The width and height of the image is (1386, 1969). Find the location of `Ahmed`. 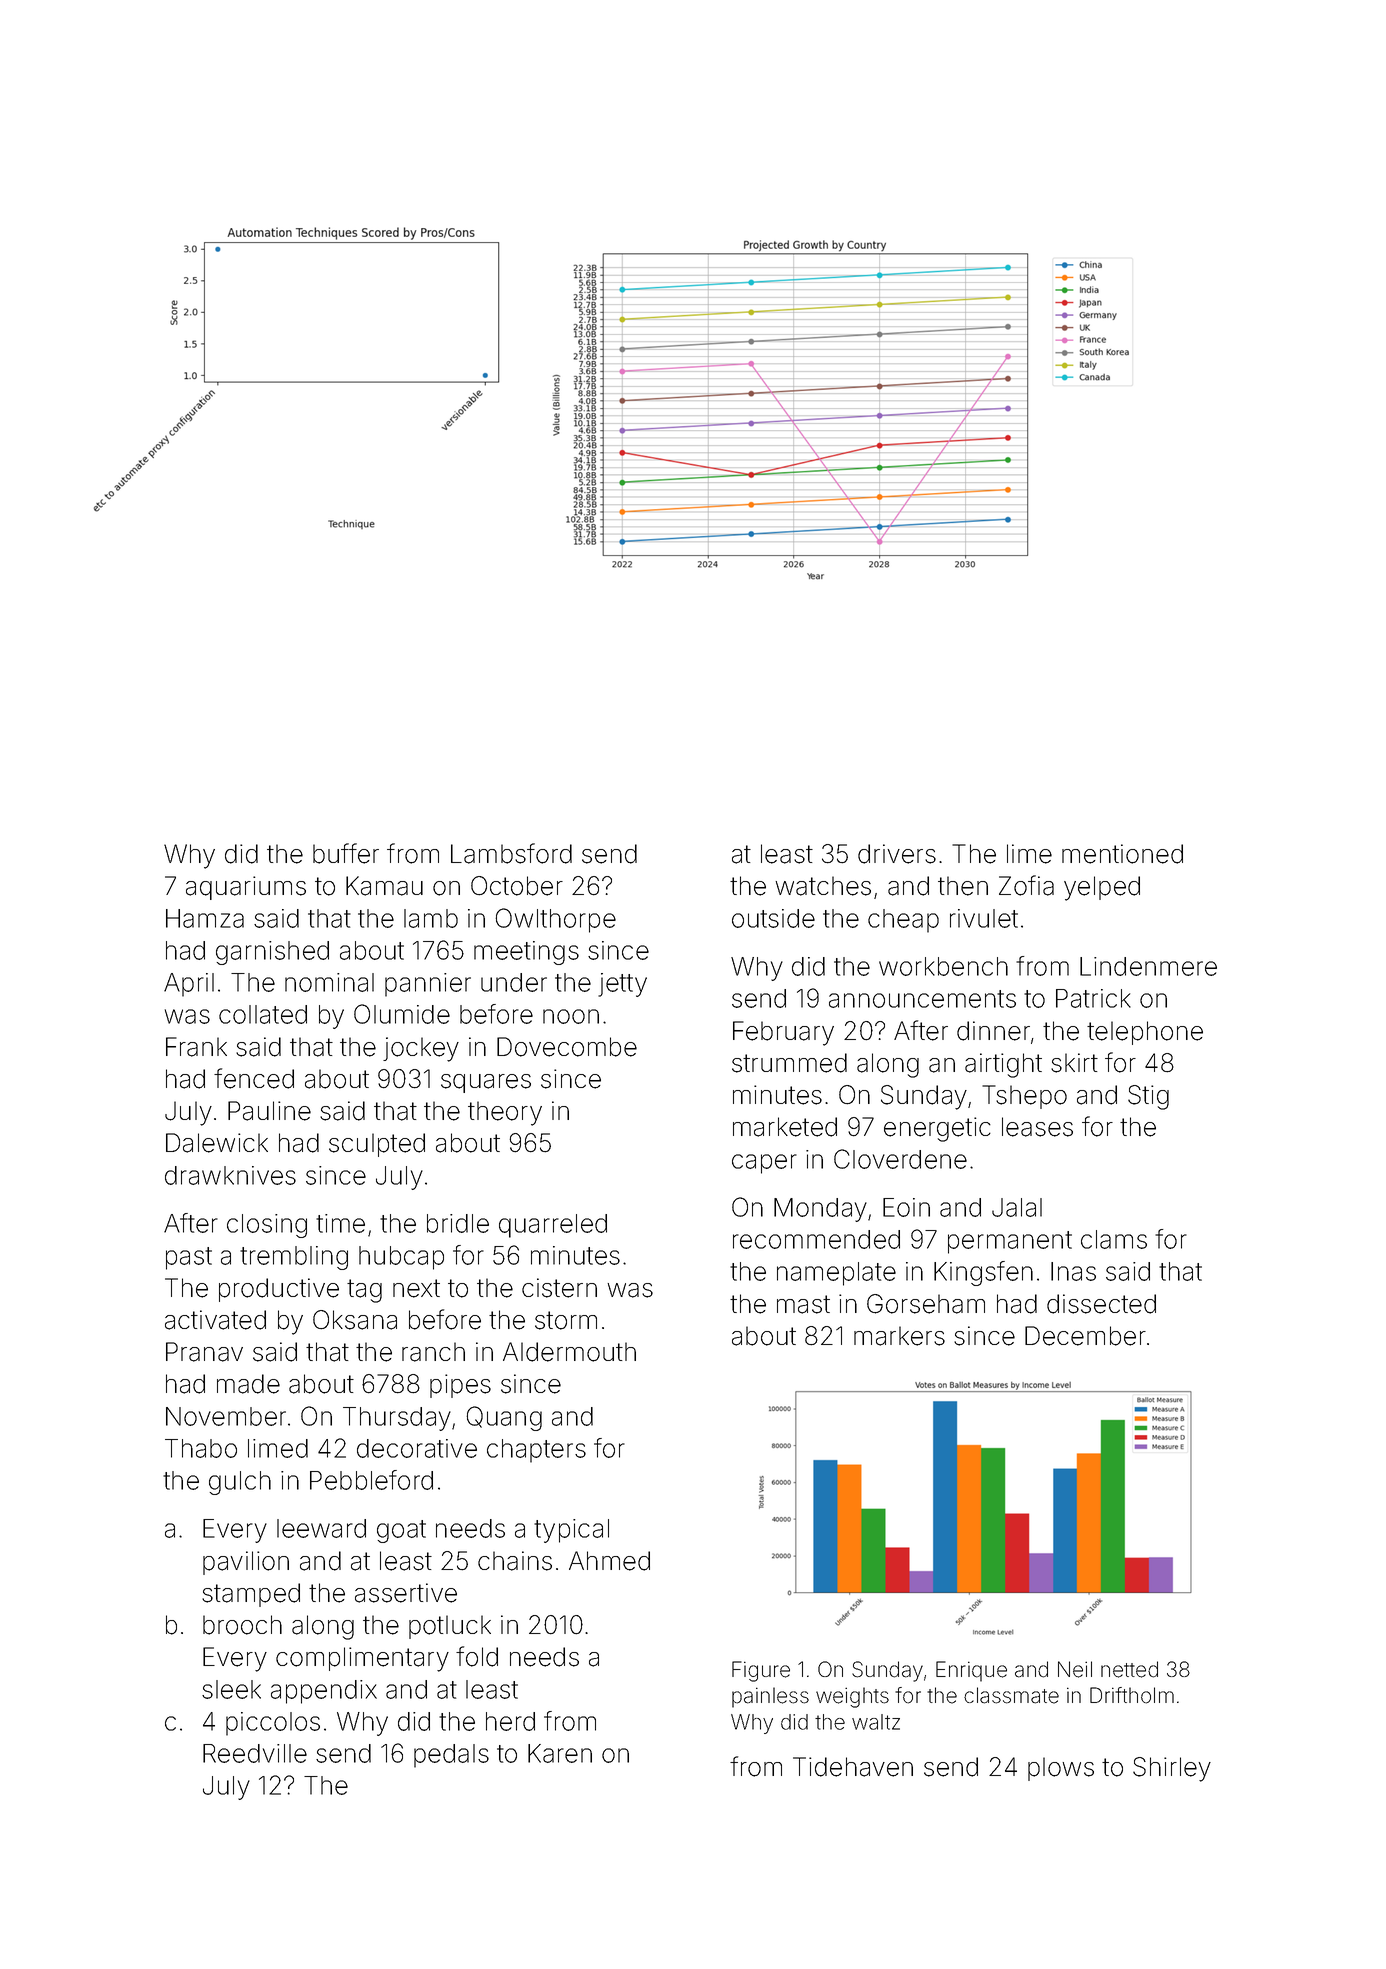

Ahmed is located at coordinates (609, 1561).
